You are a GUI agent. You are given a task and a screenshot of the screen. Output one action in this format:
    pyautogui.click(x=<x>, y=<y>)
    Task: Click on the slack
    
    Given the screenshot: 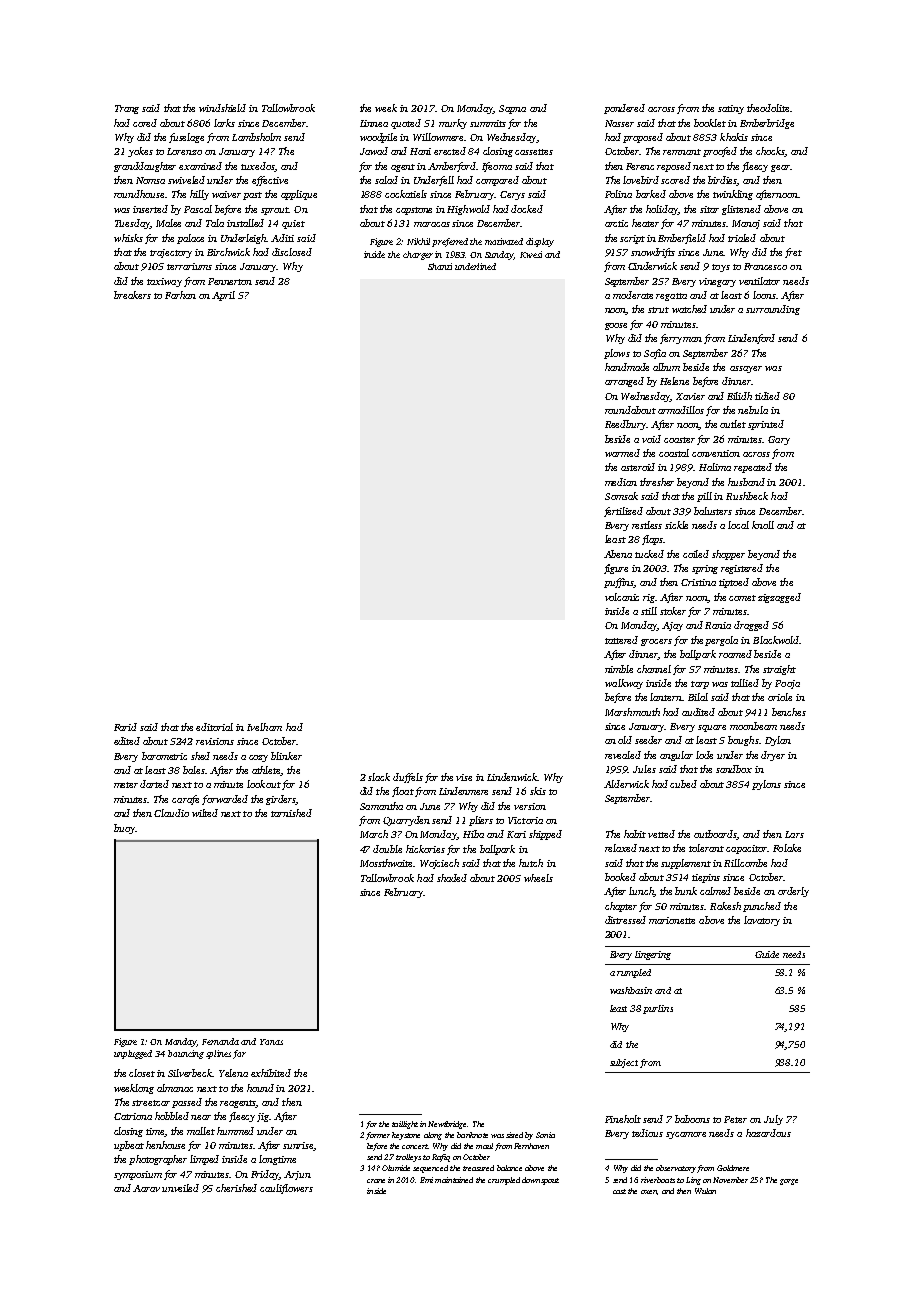 What is the action you would take?
    pyautogui.click(x=379, y=777)
